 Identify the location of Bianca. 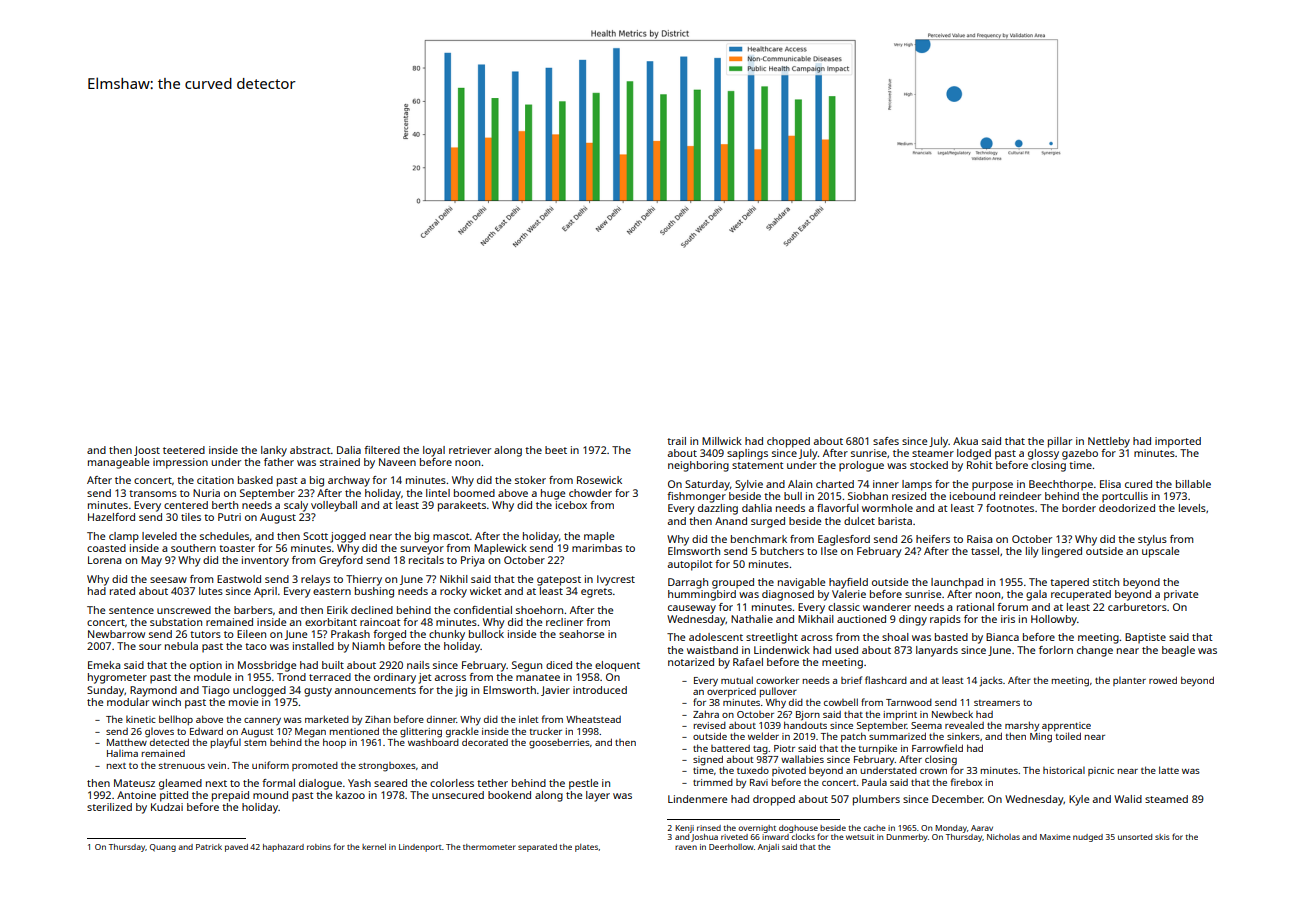
(1002, 637).
